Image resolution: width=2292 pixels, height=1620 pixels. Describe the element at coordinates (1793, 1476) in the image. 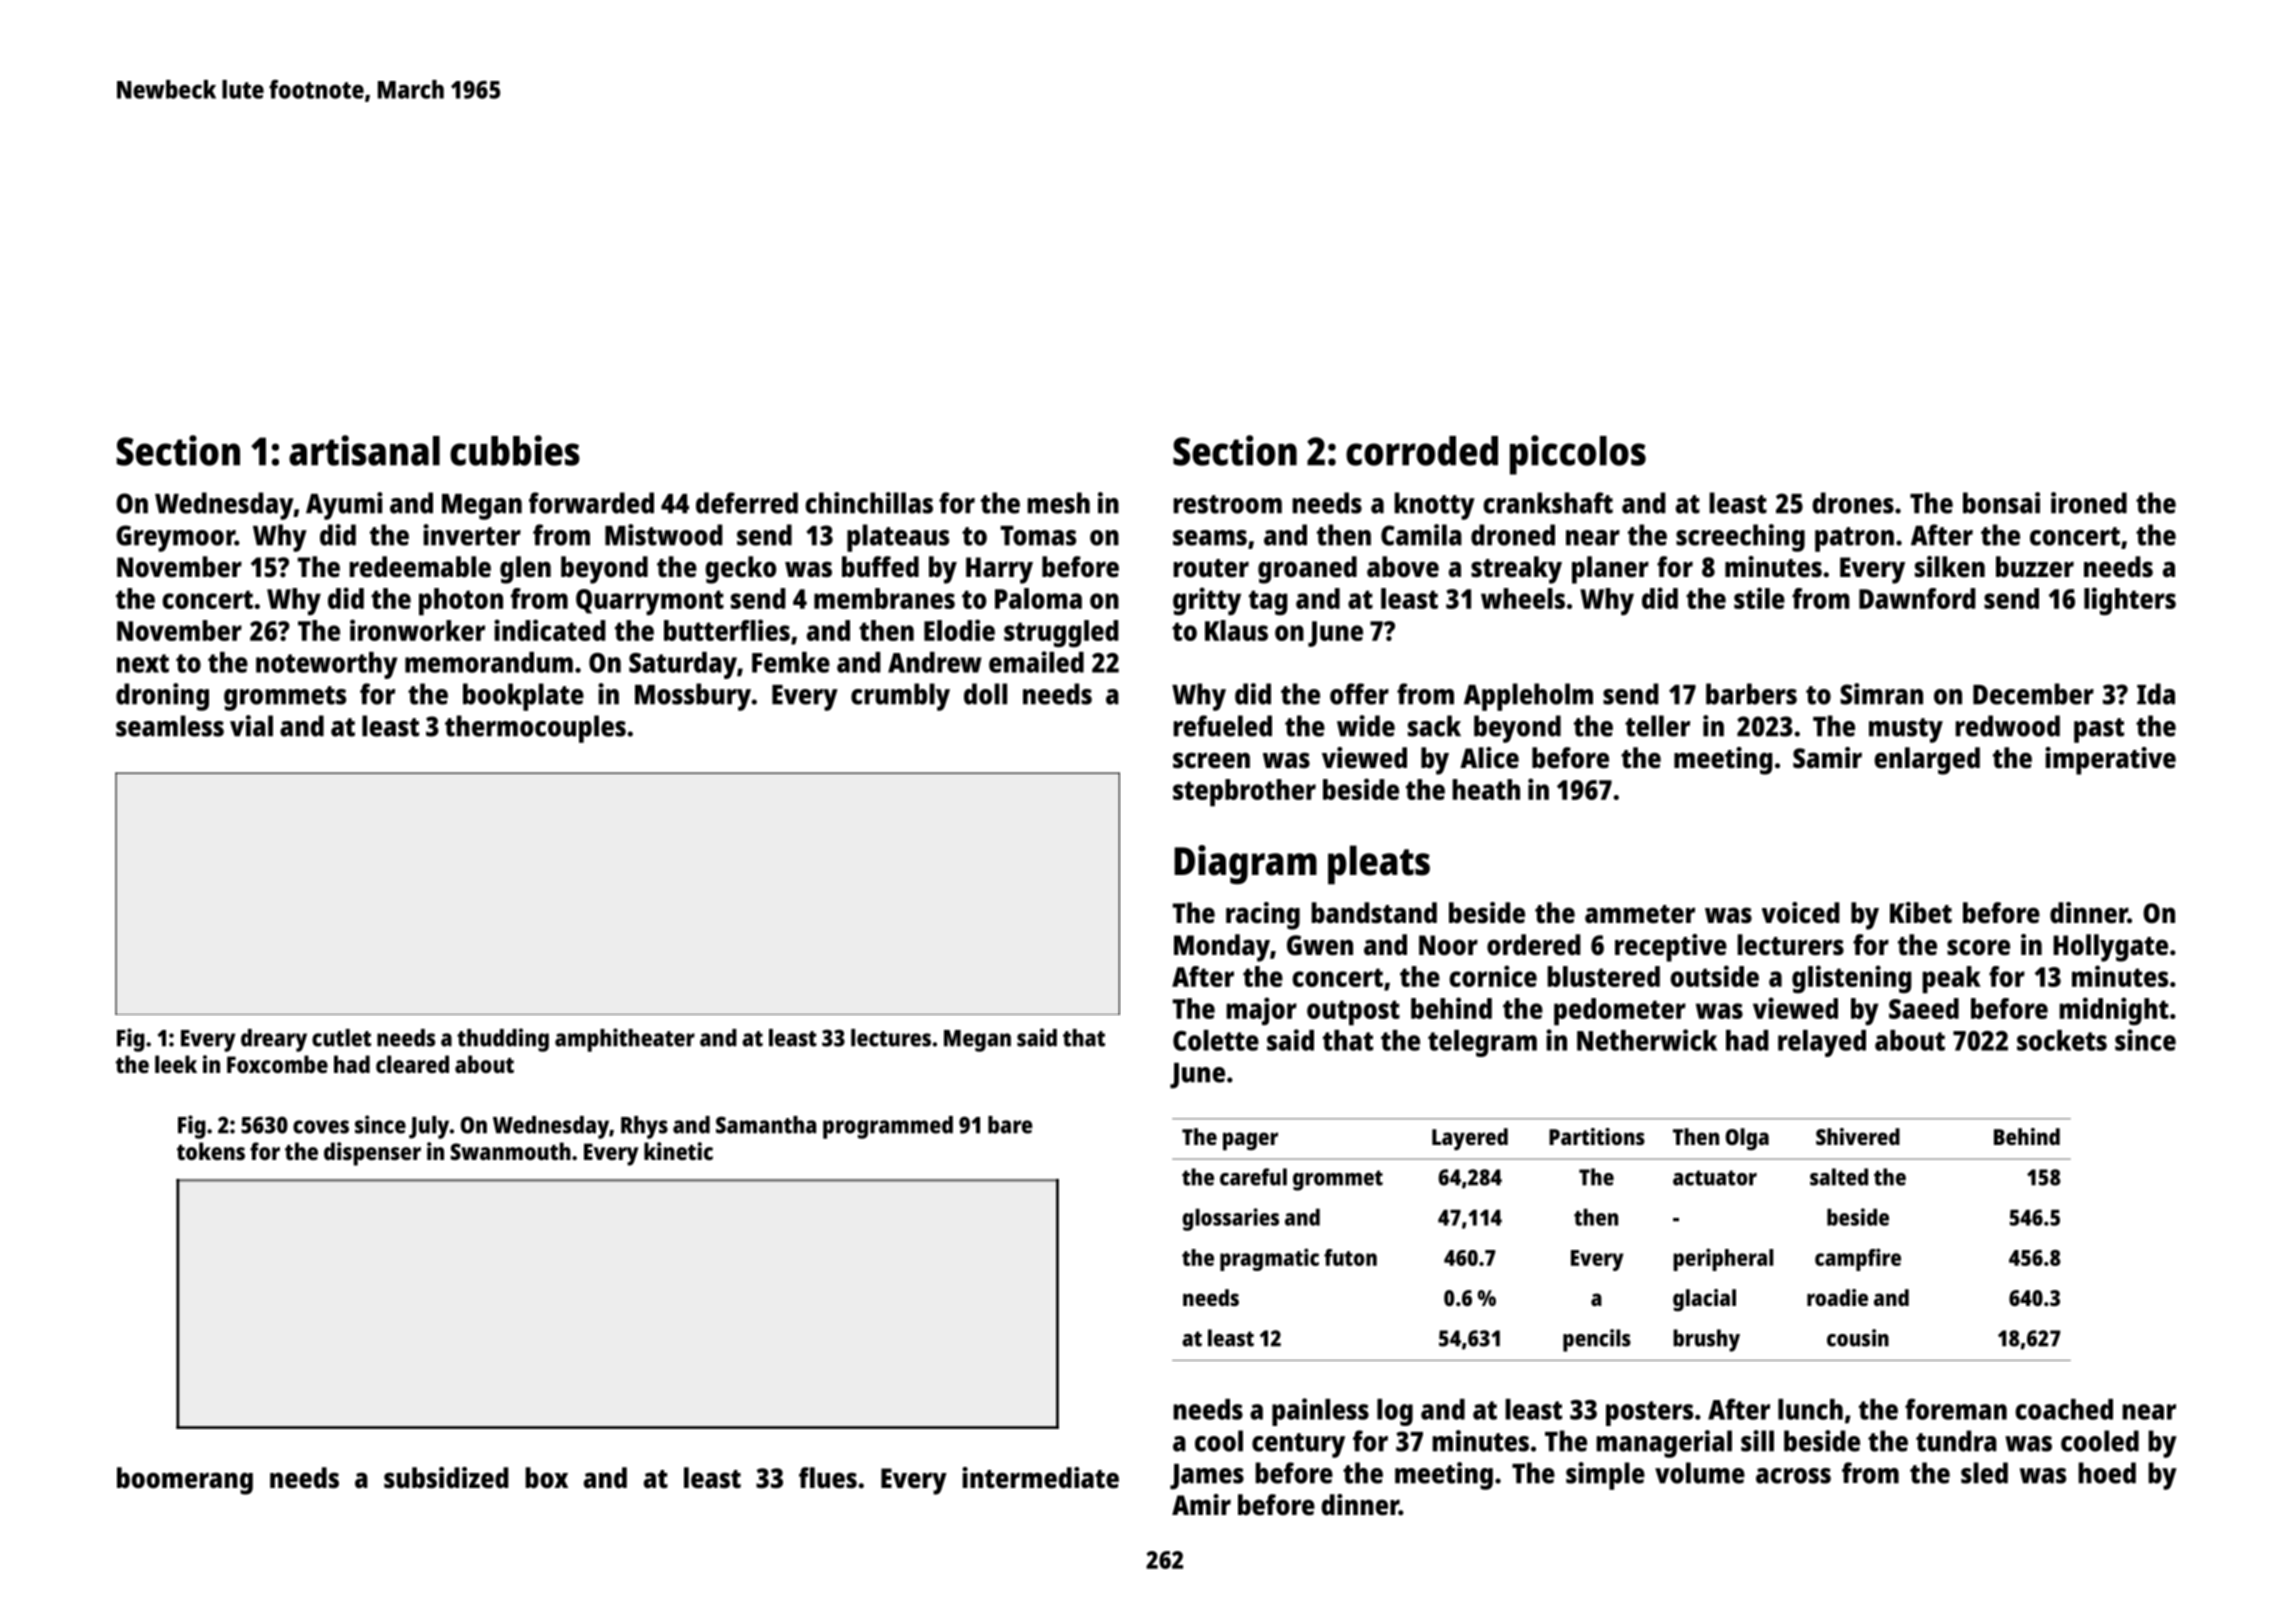

I see `across` at that location.
